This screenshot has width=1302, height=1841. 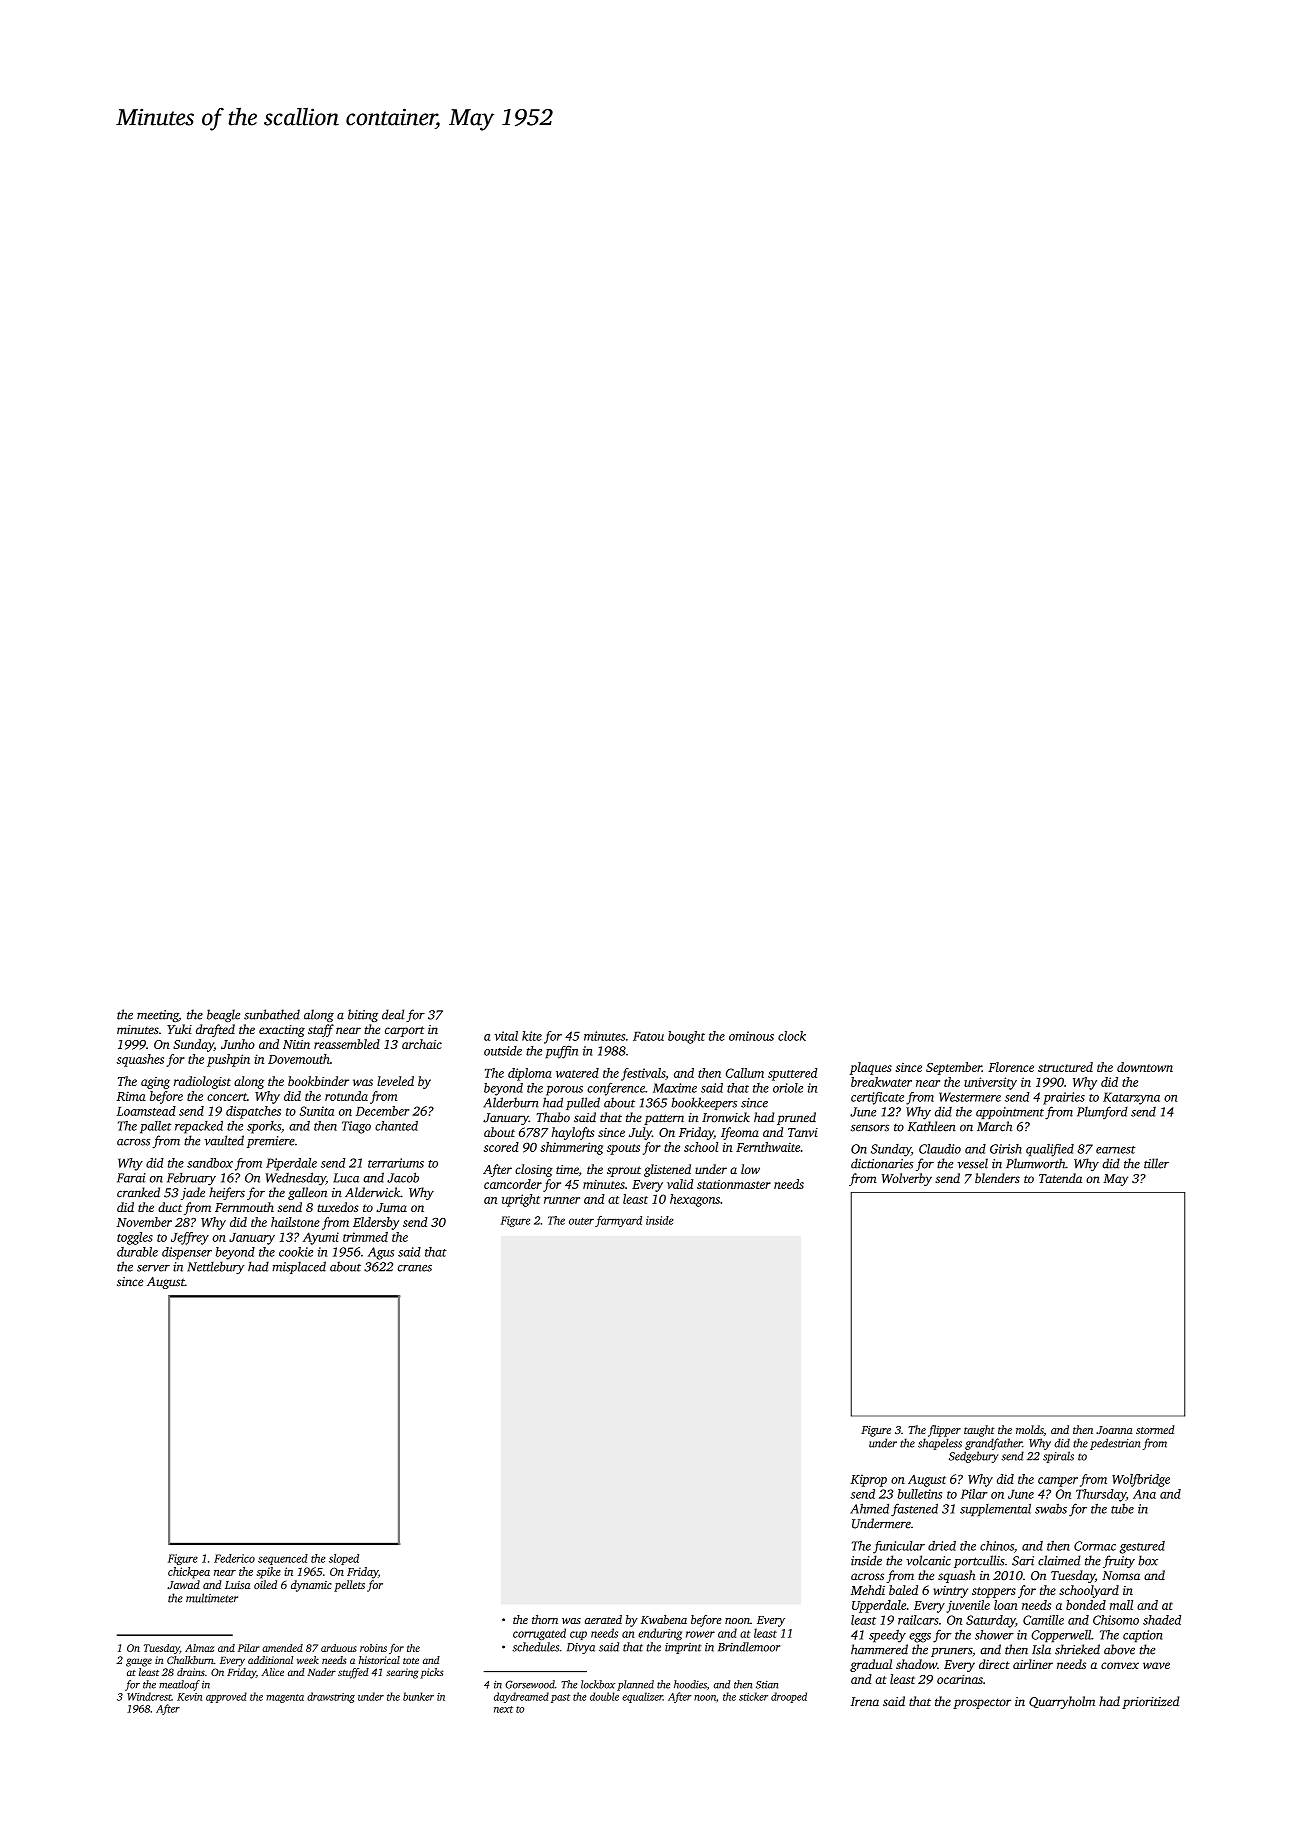 What do you see at coordinates (618, 1221) in the screenshot?
I see `farmyard` at bounding box center [618, 1221].
